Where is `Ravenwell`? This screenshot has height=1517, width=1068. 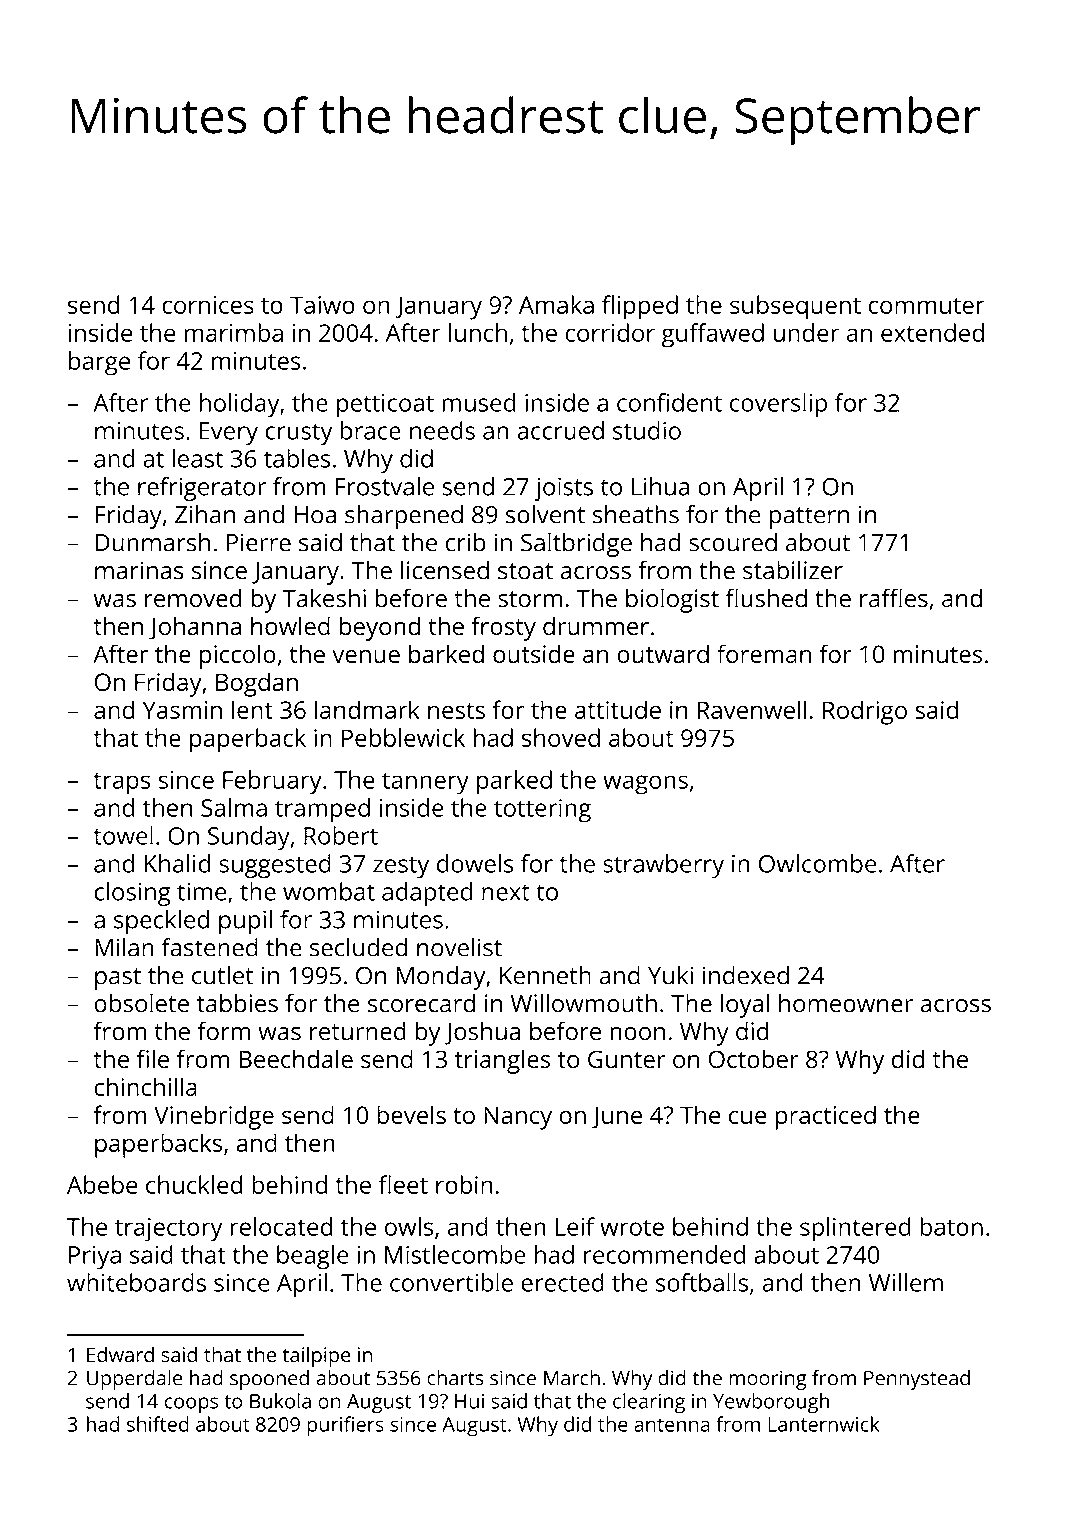
Ravenwell is located at coordinates (752, 709).
